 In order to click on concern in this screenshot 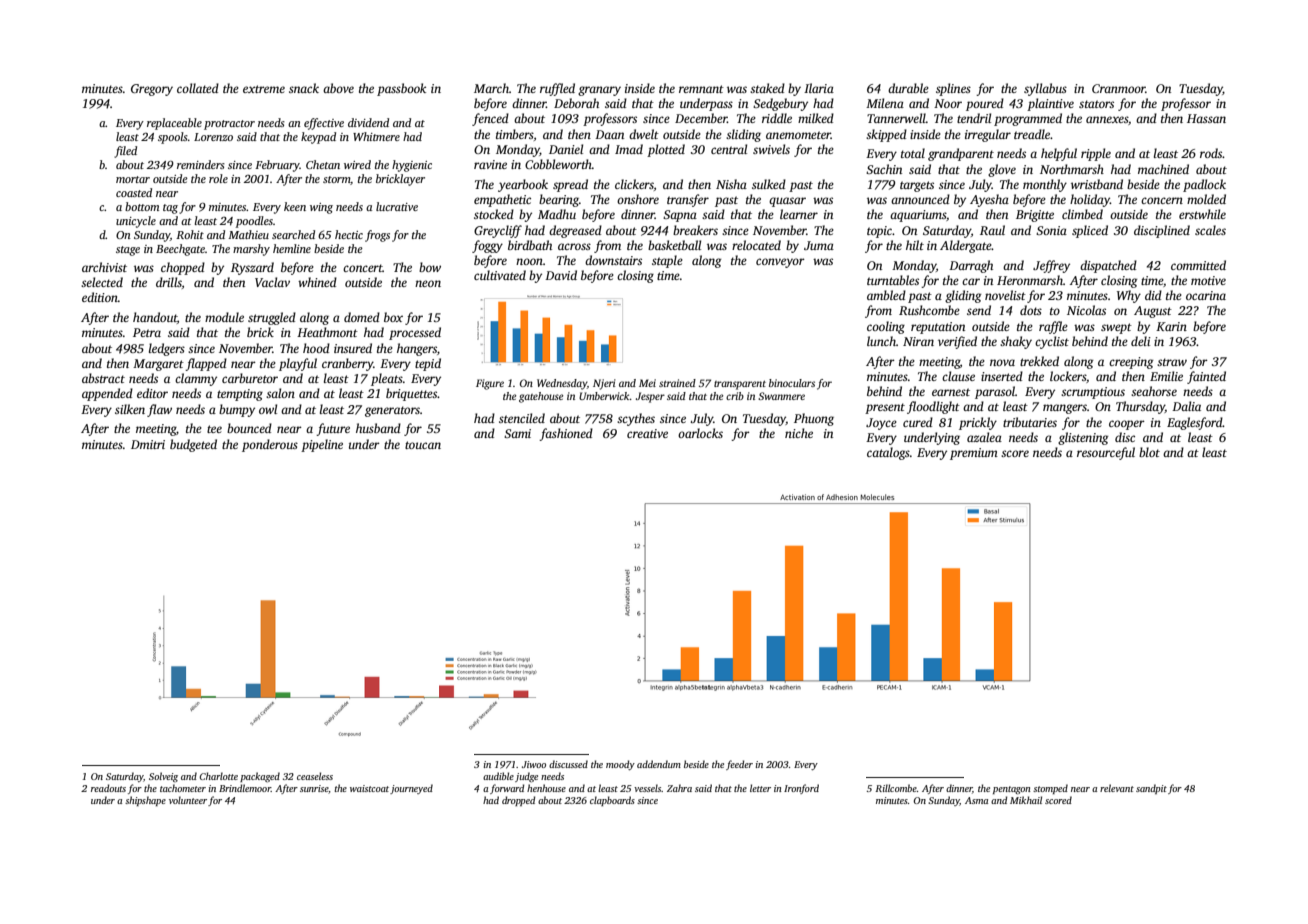, I will do `click(1162, 200)`.
